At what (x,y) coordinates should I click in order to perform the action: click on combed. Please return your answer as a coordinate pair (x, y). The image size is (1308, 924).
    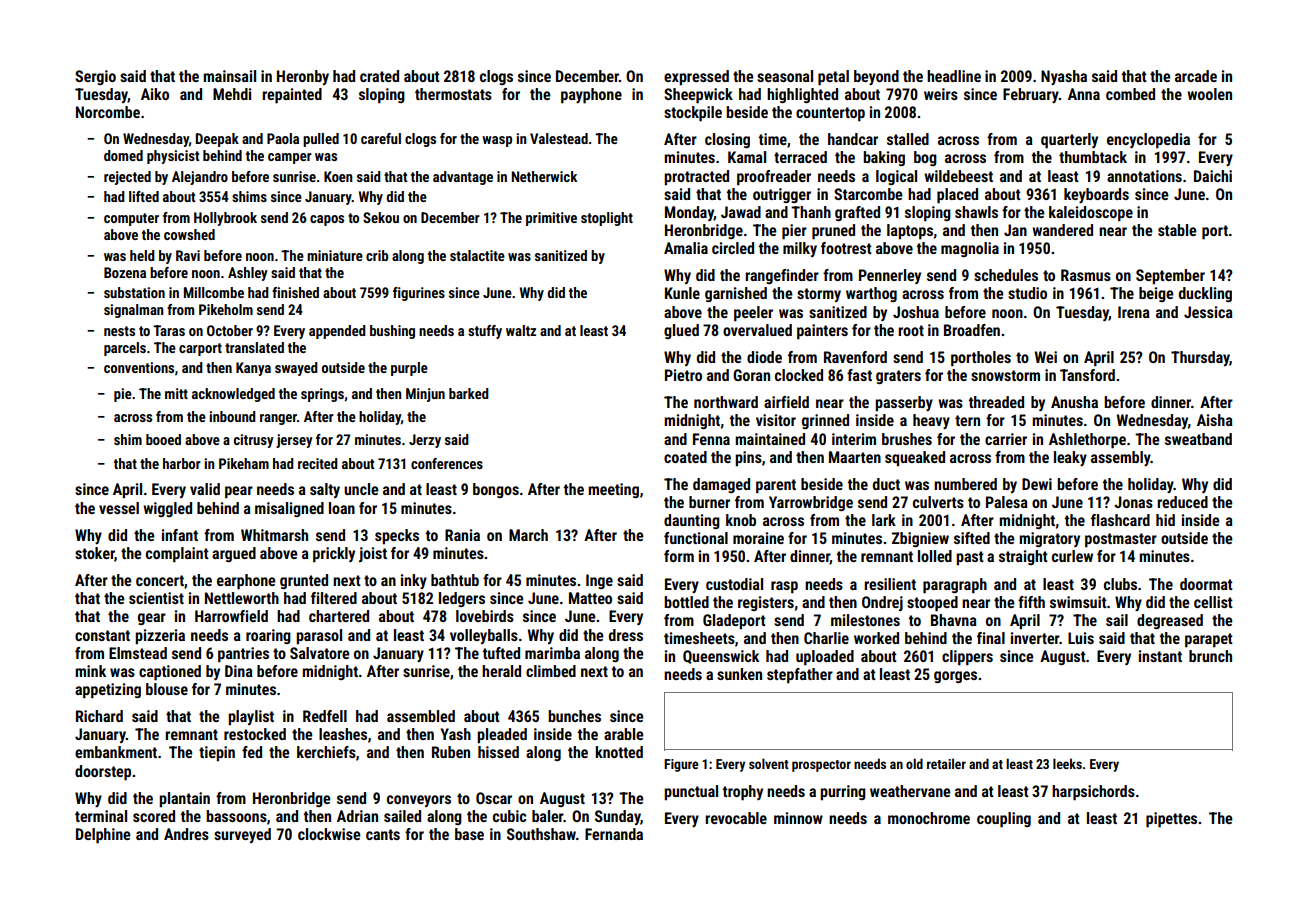
    Looking at the image, I should click on (1130, 94).
